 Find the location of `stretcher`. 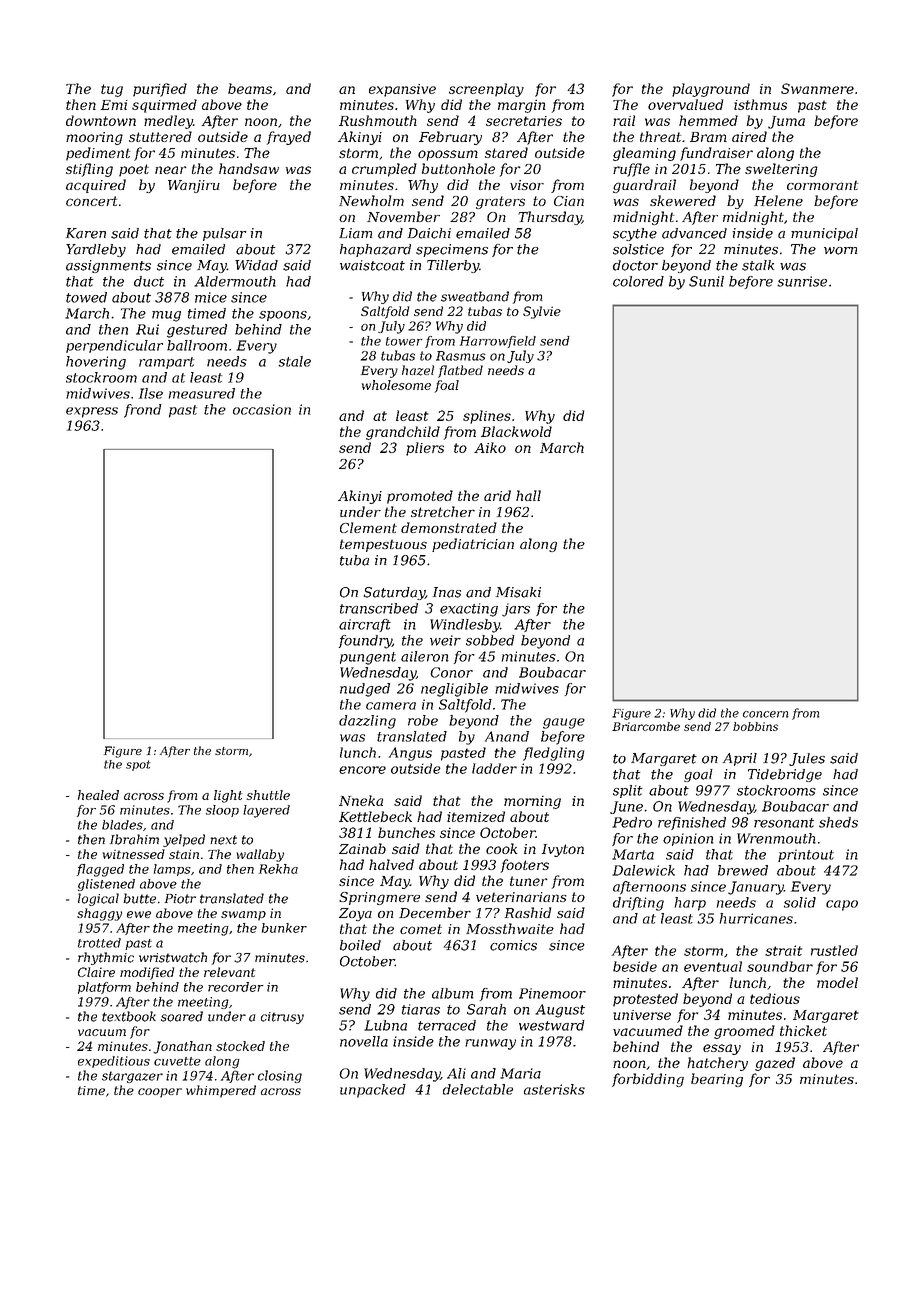

stretcher is located at coordinates (443, 511).
